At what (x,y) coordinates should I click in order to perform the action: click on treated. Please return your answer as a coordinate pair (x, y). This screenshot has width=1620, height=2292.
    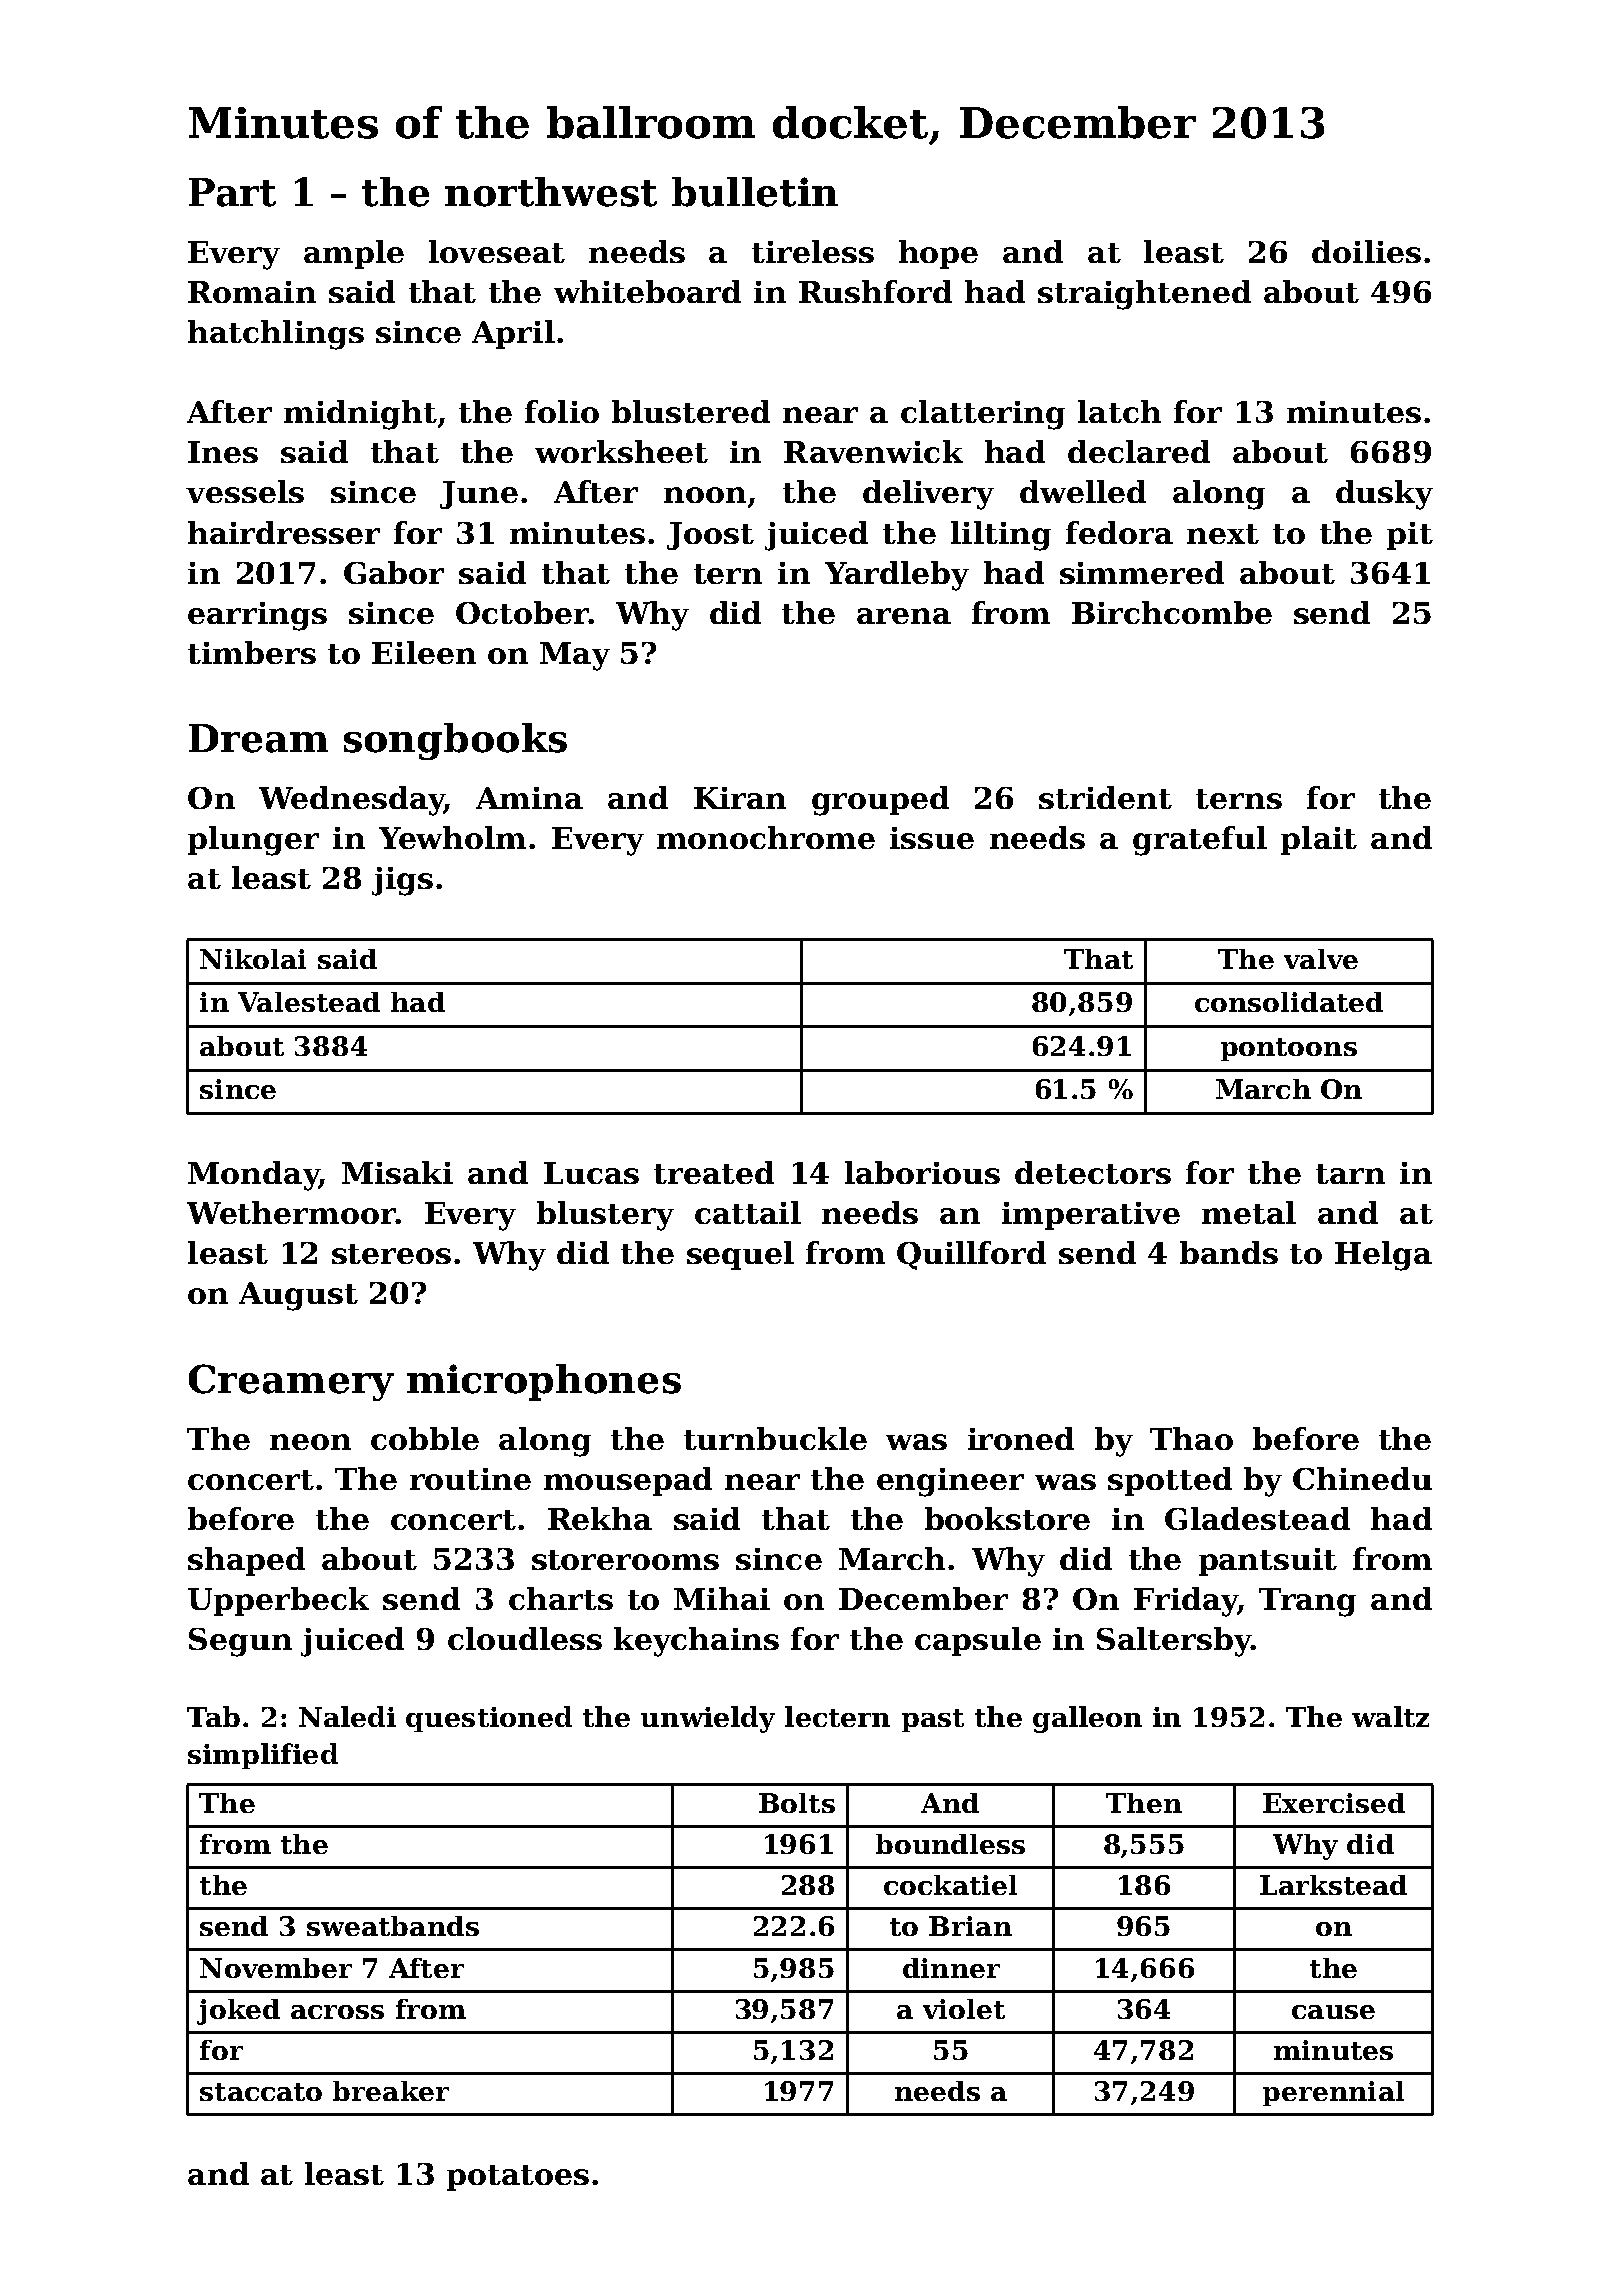
    Looking at the image, I should click on (714, 1172).
